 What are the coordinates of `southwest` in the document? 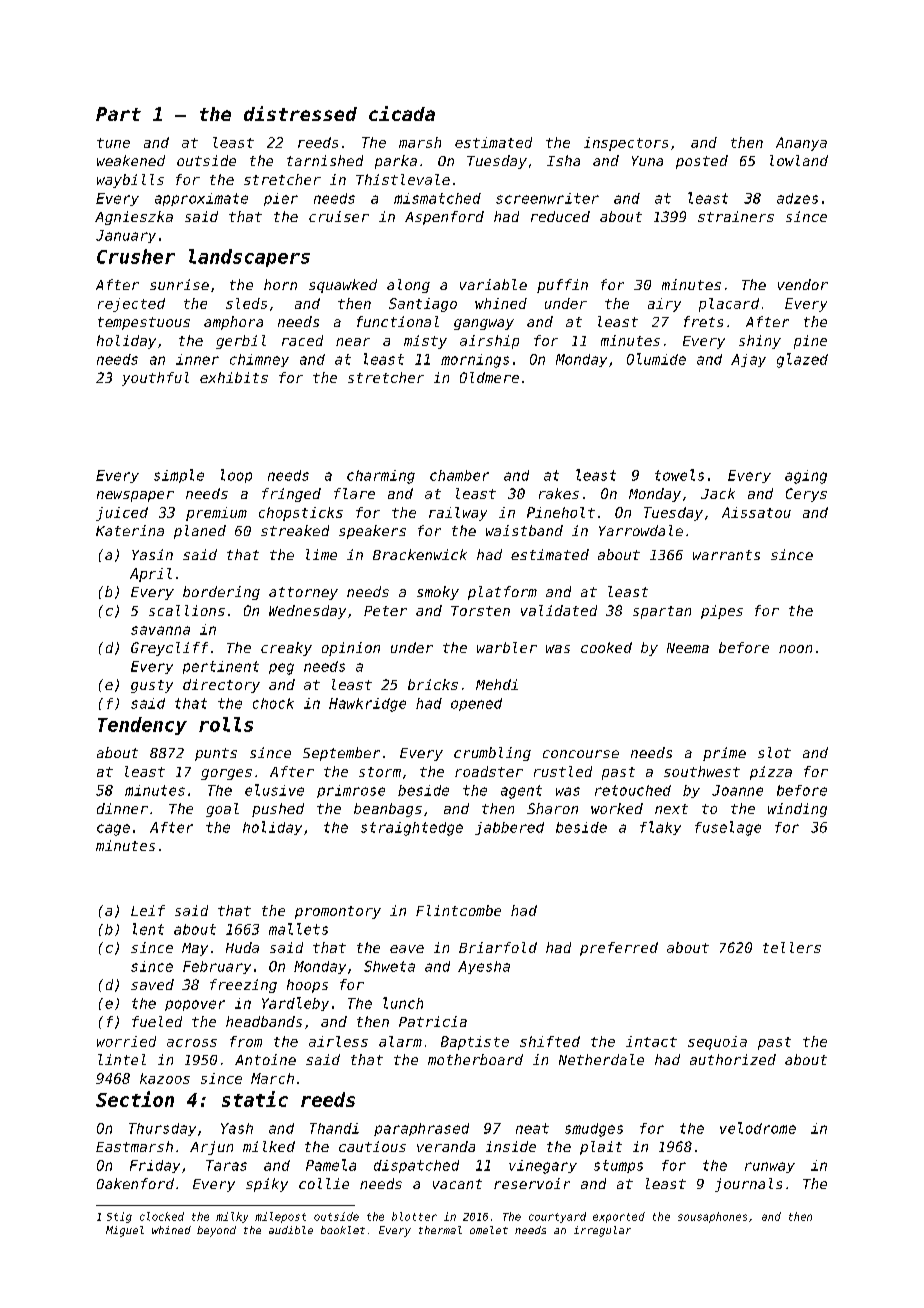 It's located at (702, 771).
